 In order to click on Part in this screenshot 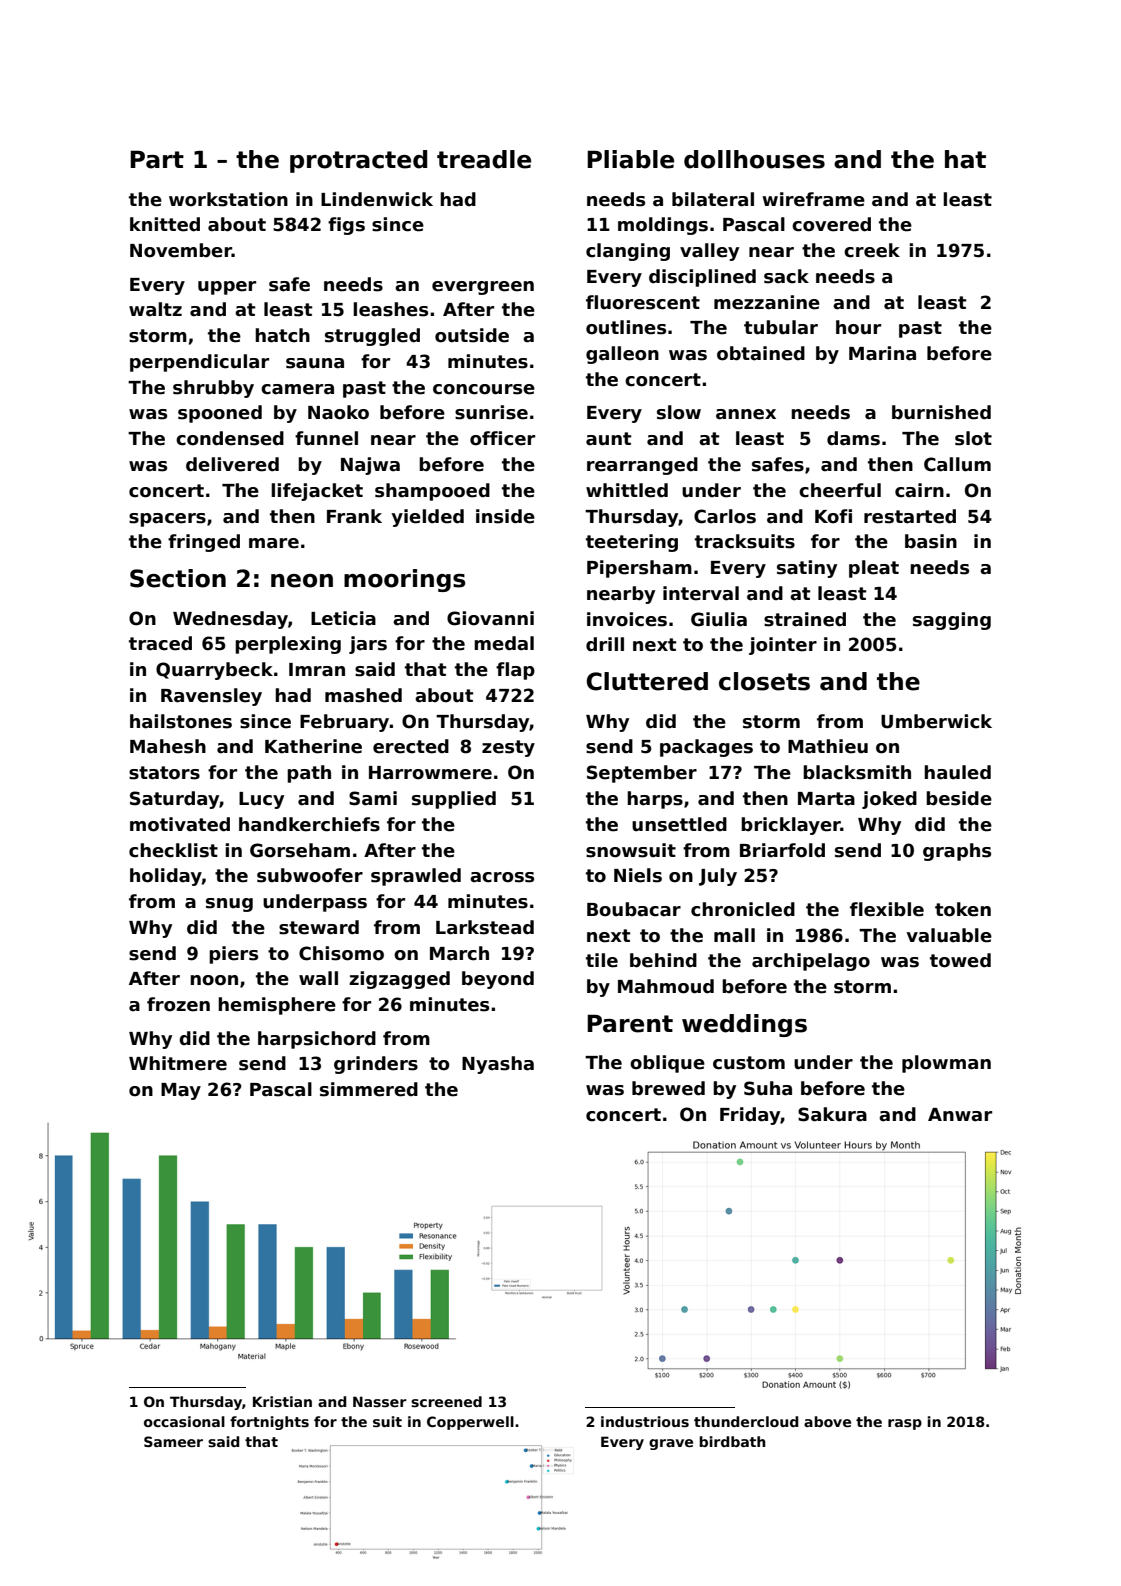, I will do `click(157, 159)`.
